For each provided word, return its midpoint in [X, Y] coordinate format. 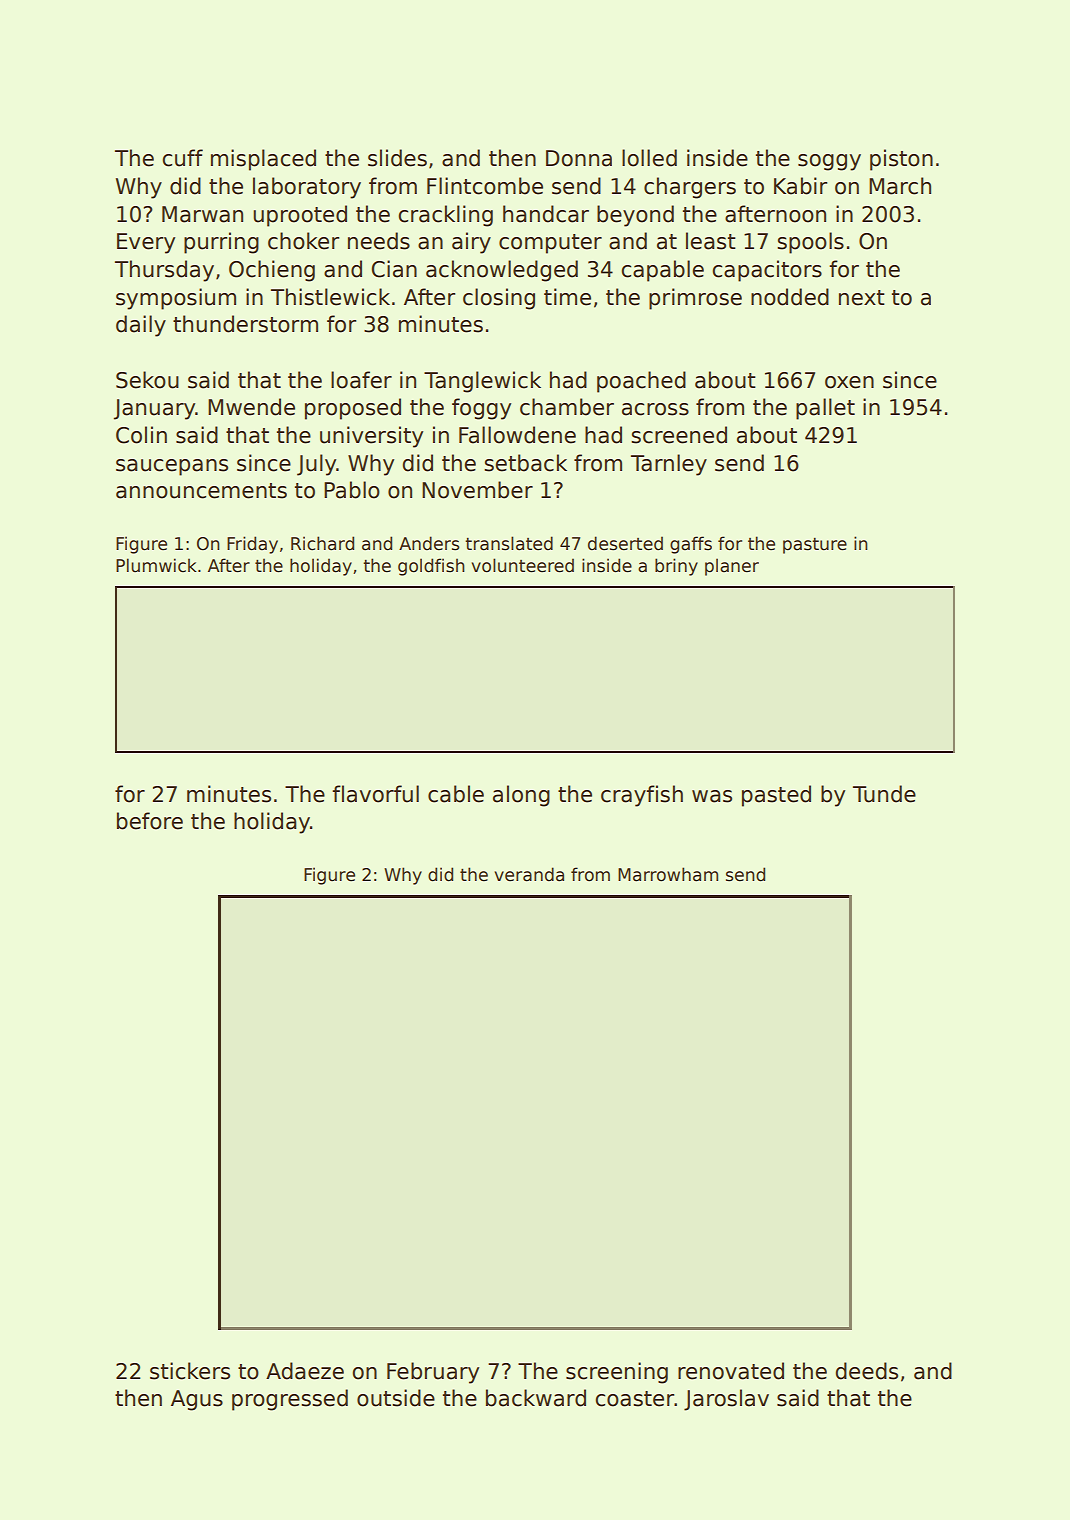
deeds [867, 1371]
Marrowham [668, 874]
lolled [649, 158]
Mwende [251, 407]
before [150, 821]
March [900, 186]
